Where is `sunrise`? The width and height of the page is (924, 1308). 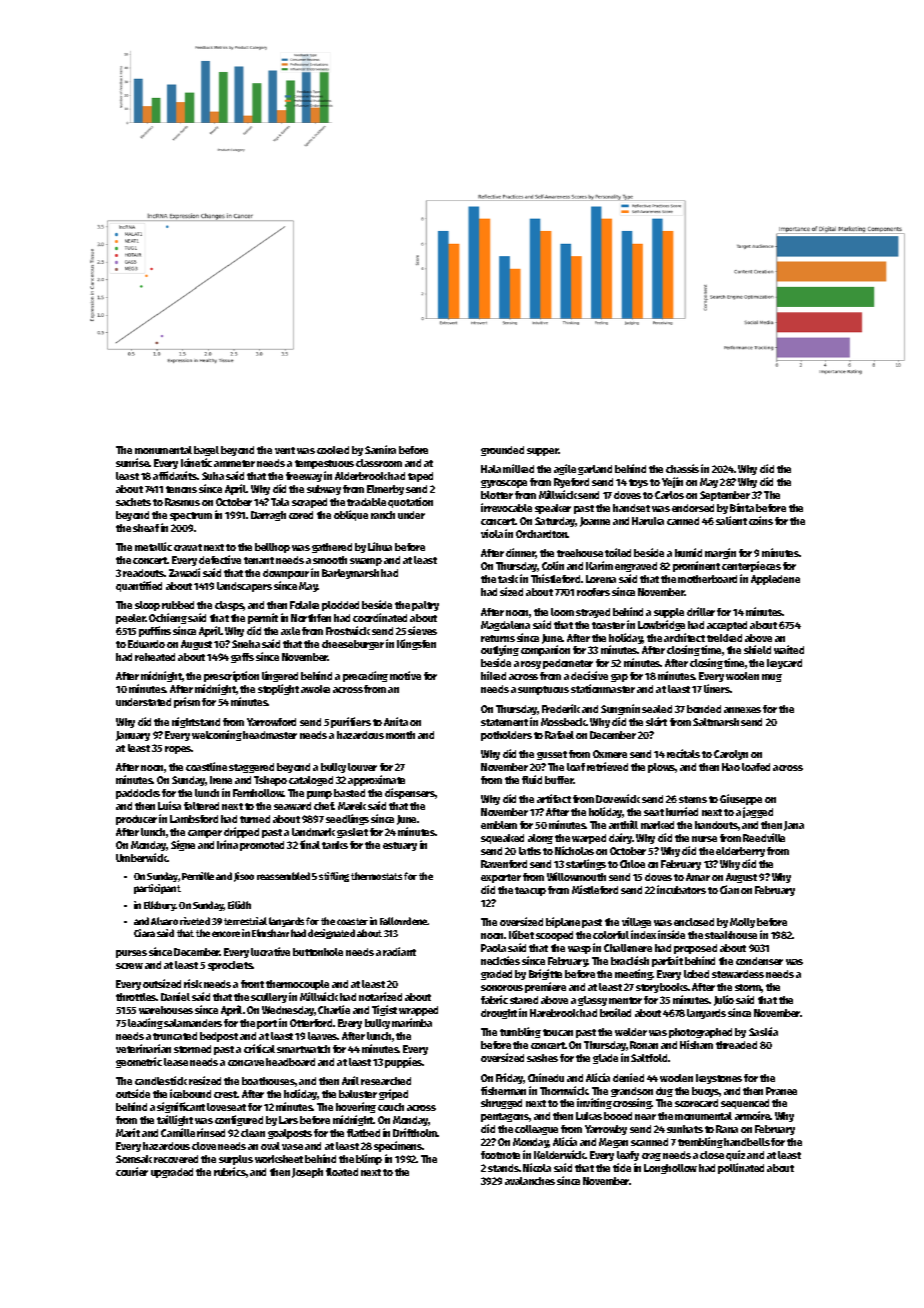 sunrise is located at coordinates (133, 462).
